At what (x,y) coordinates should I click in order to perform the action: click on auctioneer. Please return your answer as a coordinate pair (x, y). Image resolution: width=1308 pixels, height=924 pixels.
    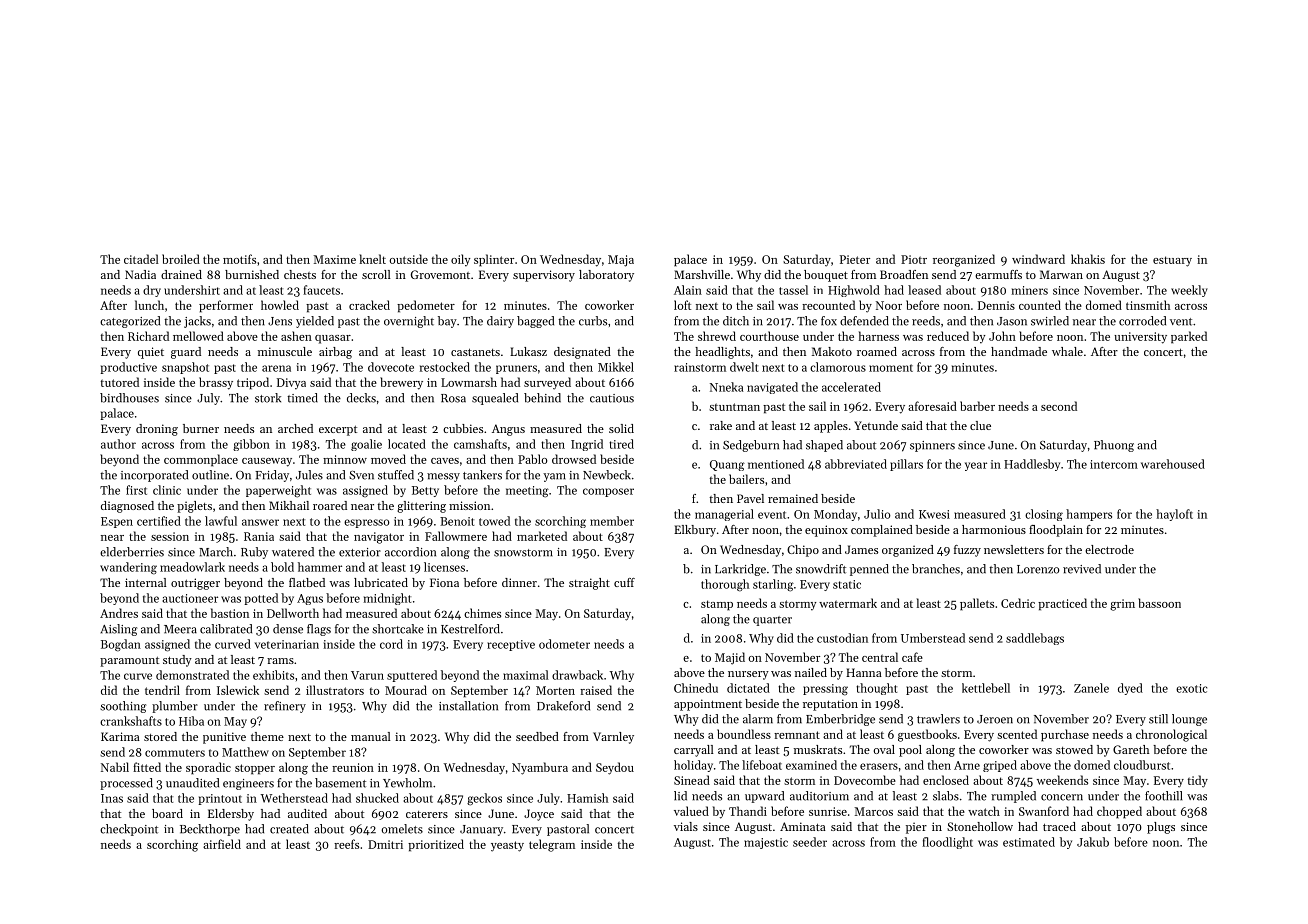
    Looking at the image, I should click on (190, 598).
